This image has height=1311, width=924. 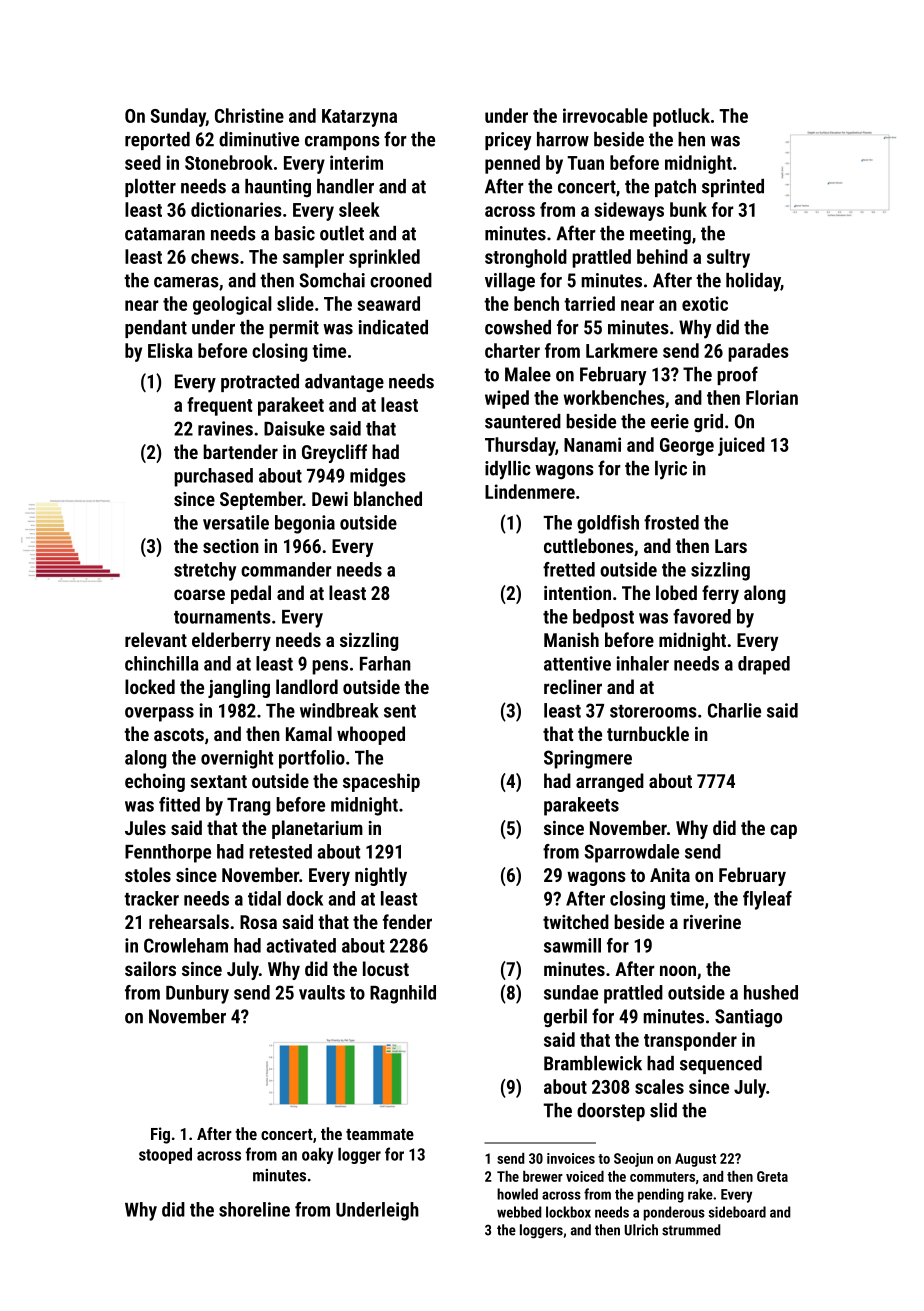 I want to click on meeting, so click(x=660, y=235).
